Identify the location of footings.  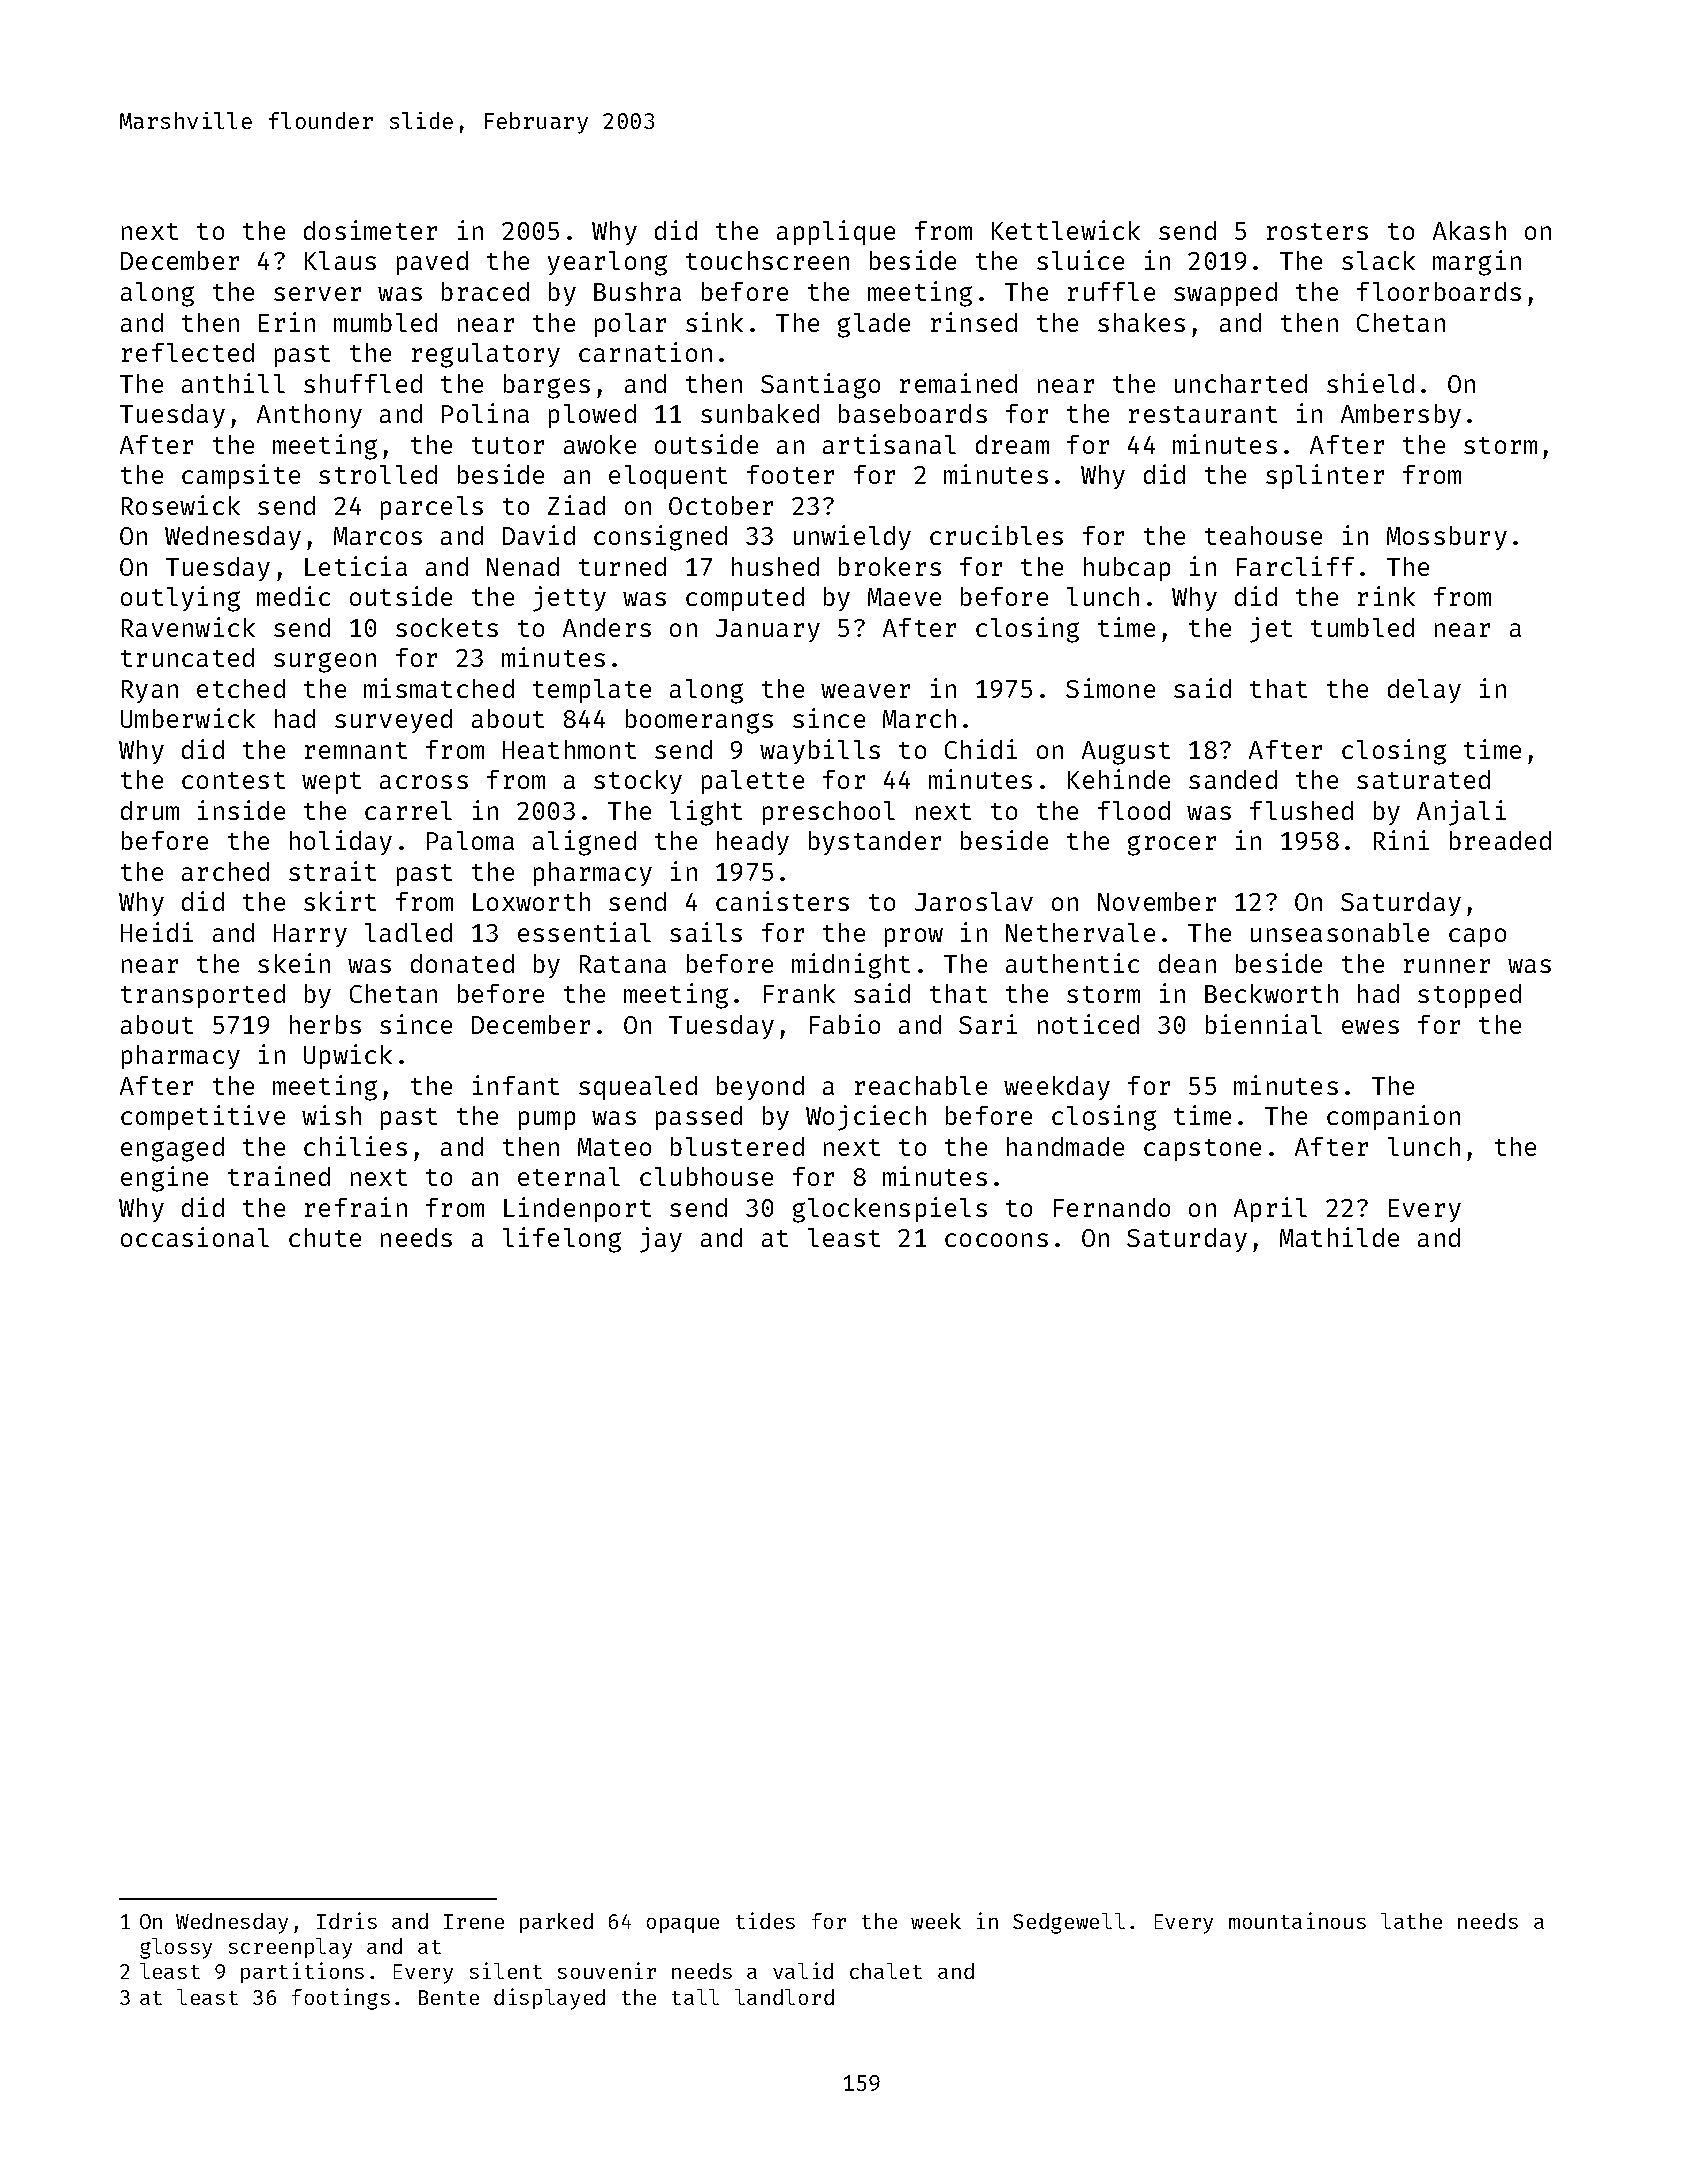
(341, 1999).
